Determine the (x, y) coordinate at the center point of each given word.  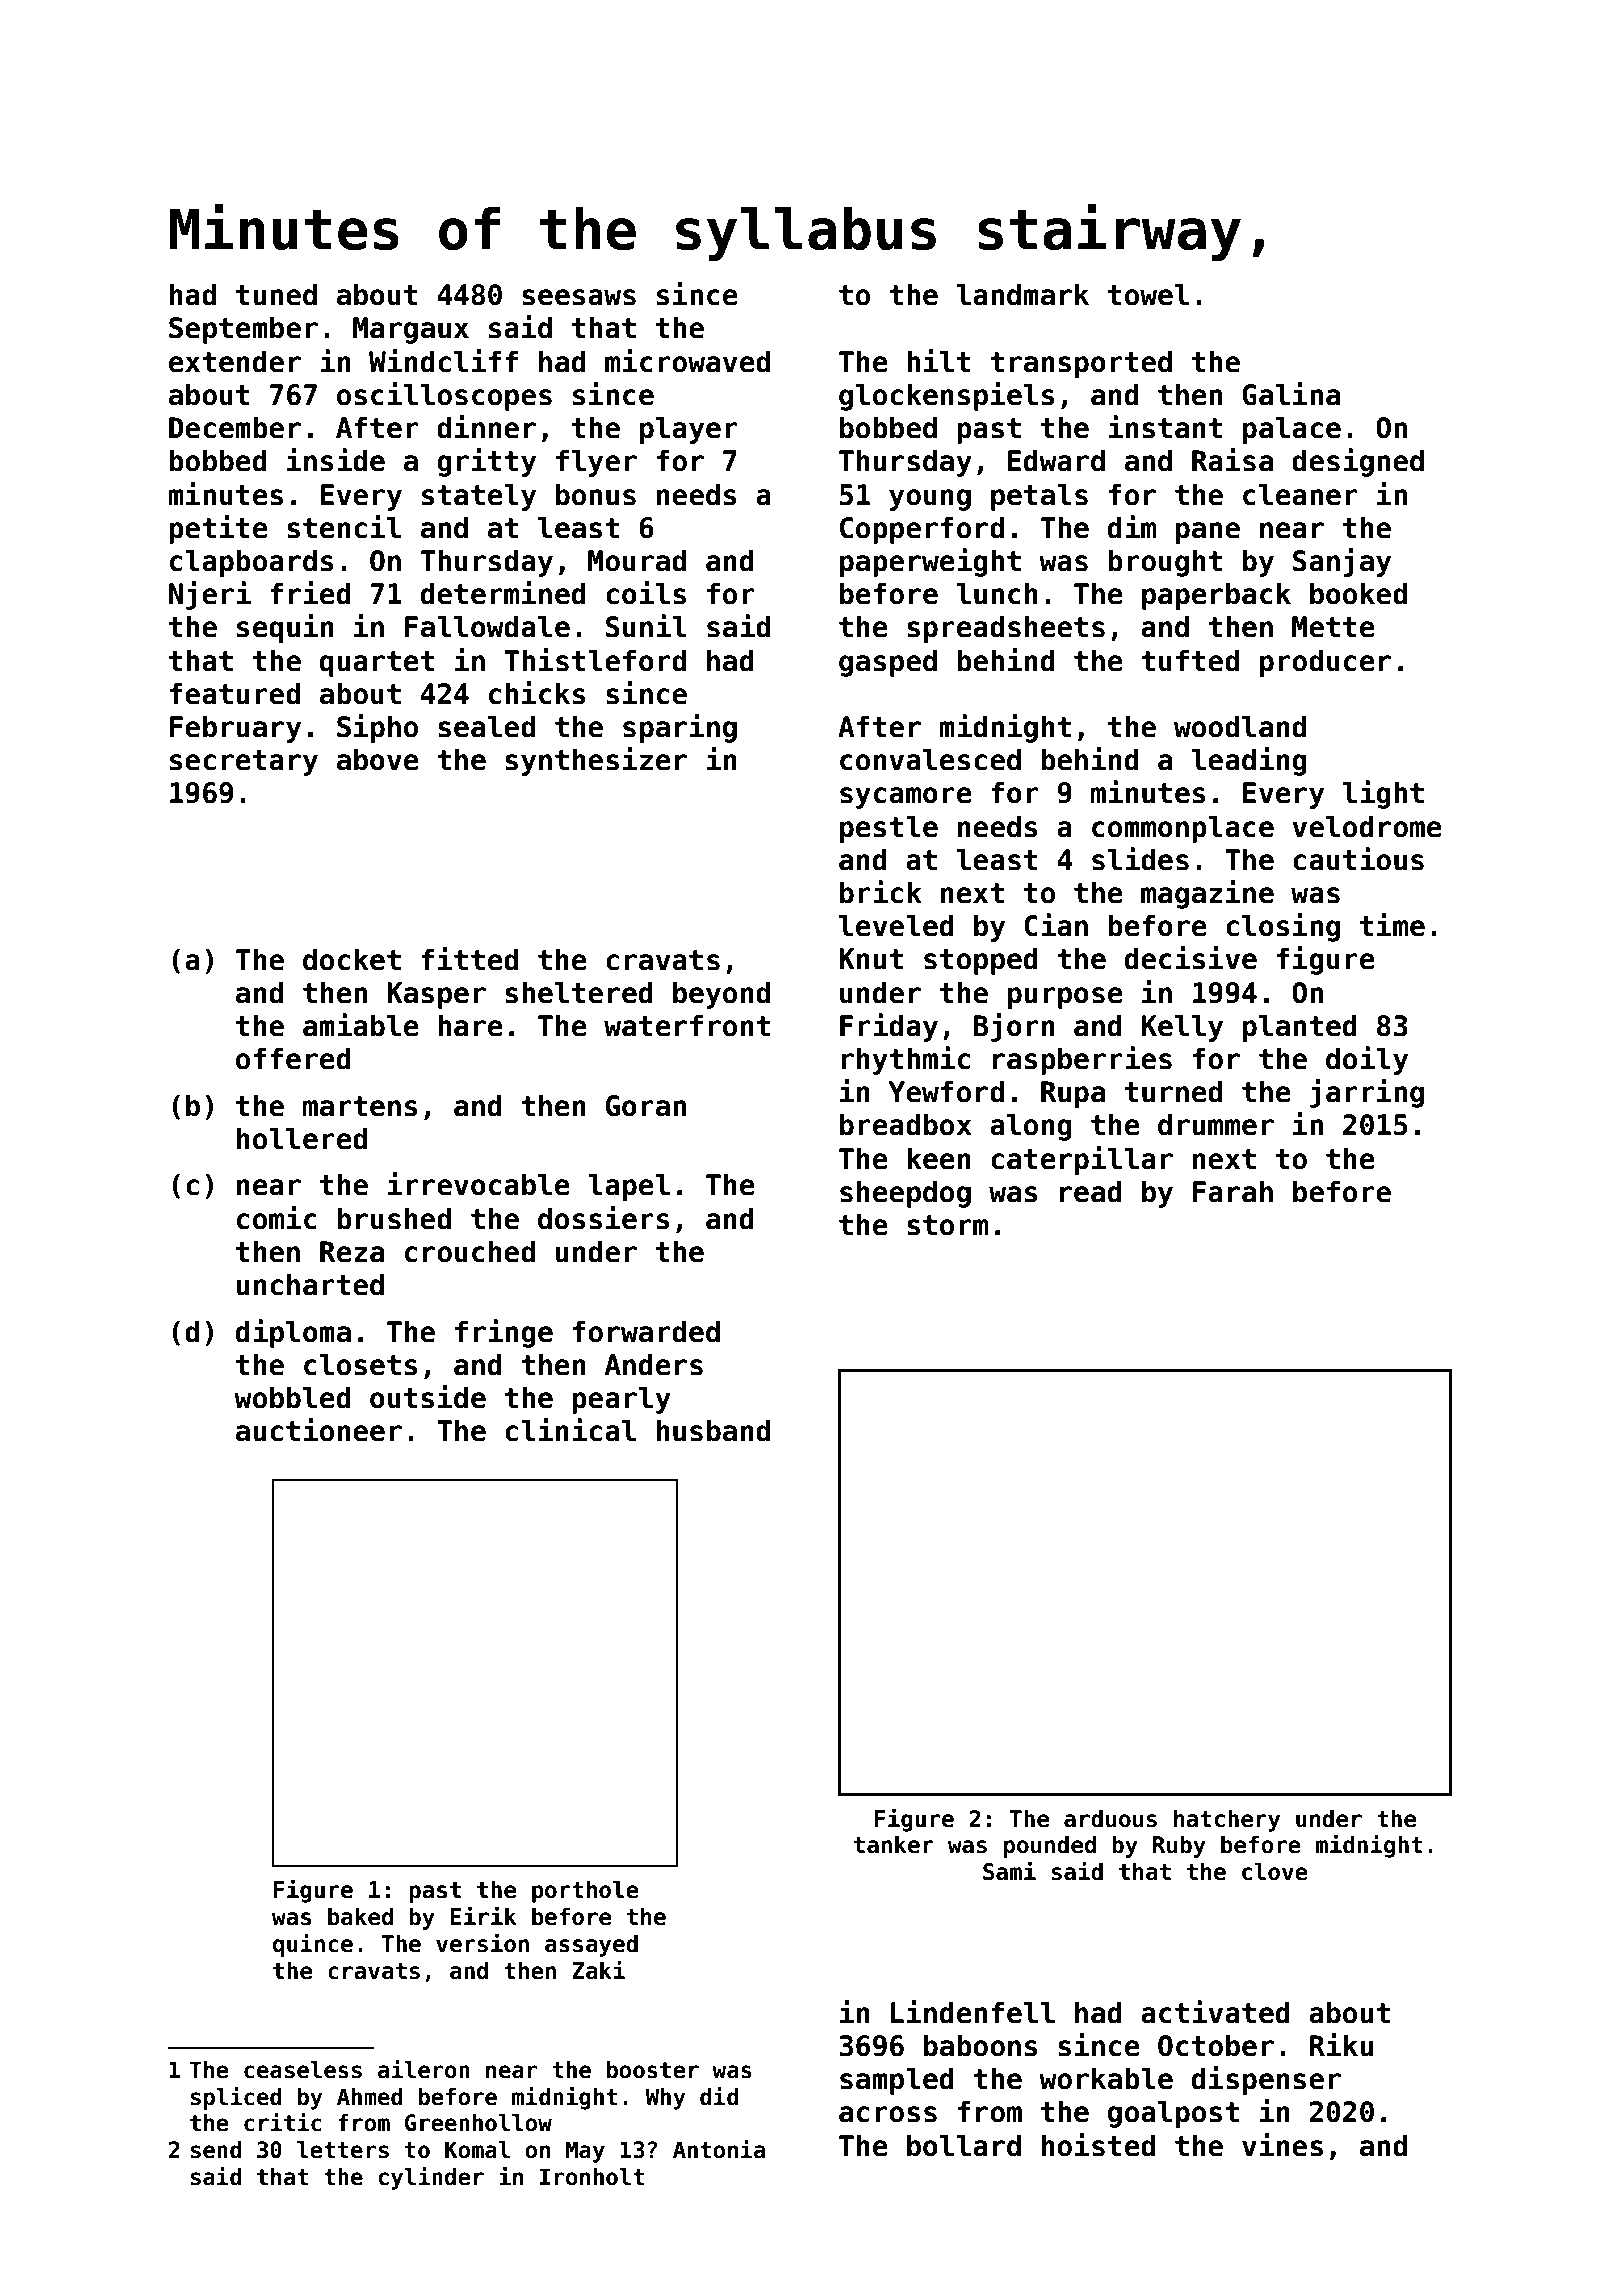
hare (470, 1025)
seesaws (579, 297)
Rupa (1073, 1094)
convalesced (930, 759)
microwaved (687, 361)
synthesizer (596, 761)
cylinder (431, 2178)
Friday (889, 1027)
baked (360, 1916)
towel (1148, 294)
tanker (894, 1844)
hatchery (1227, 1820)
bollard (964, 2145)
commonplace (1183, 829)
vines (1282, 2145)
